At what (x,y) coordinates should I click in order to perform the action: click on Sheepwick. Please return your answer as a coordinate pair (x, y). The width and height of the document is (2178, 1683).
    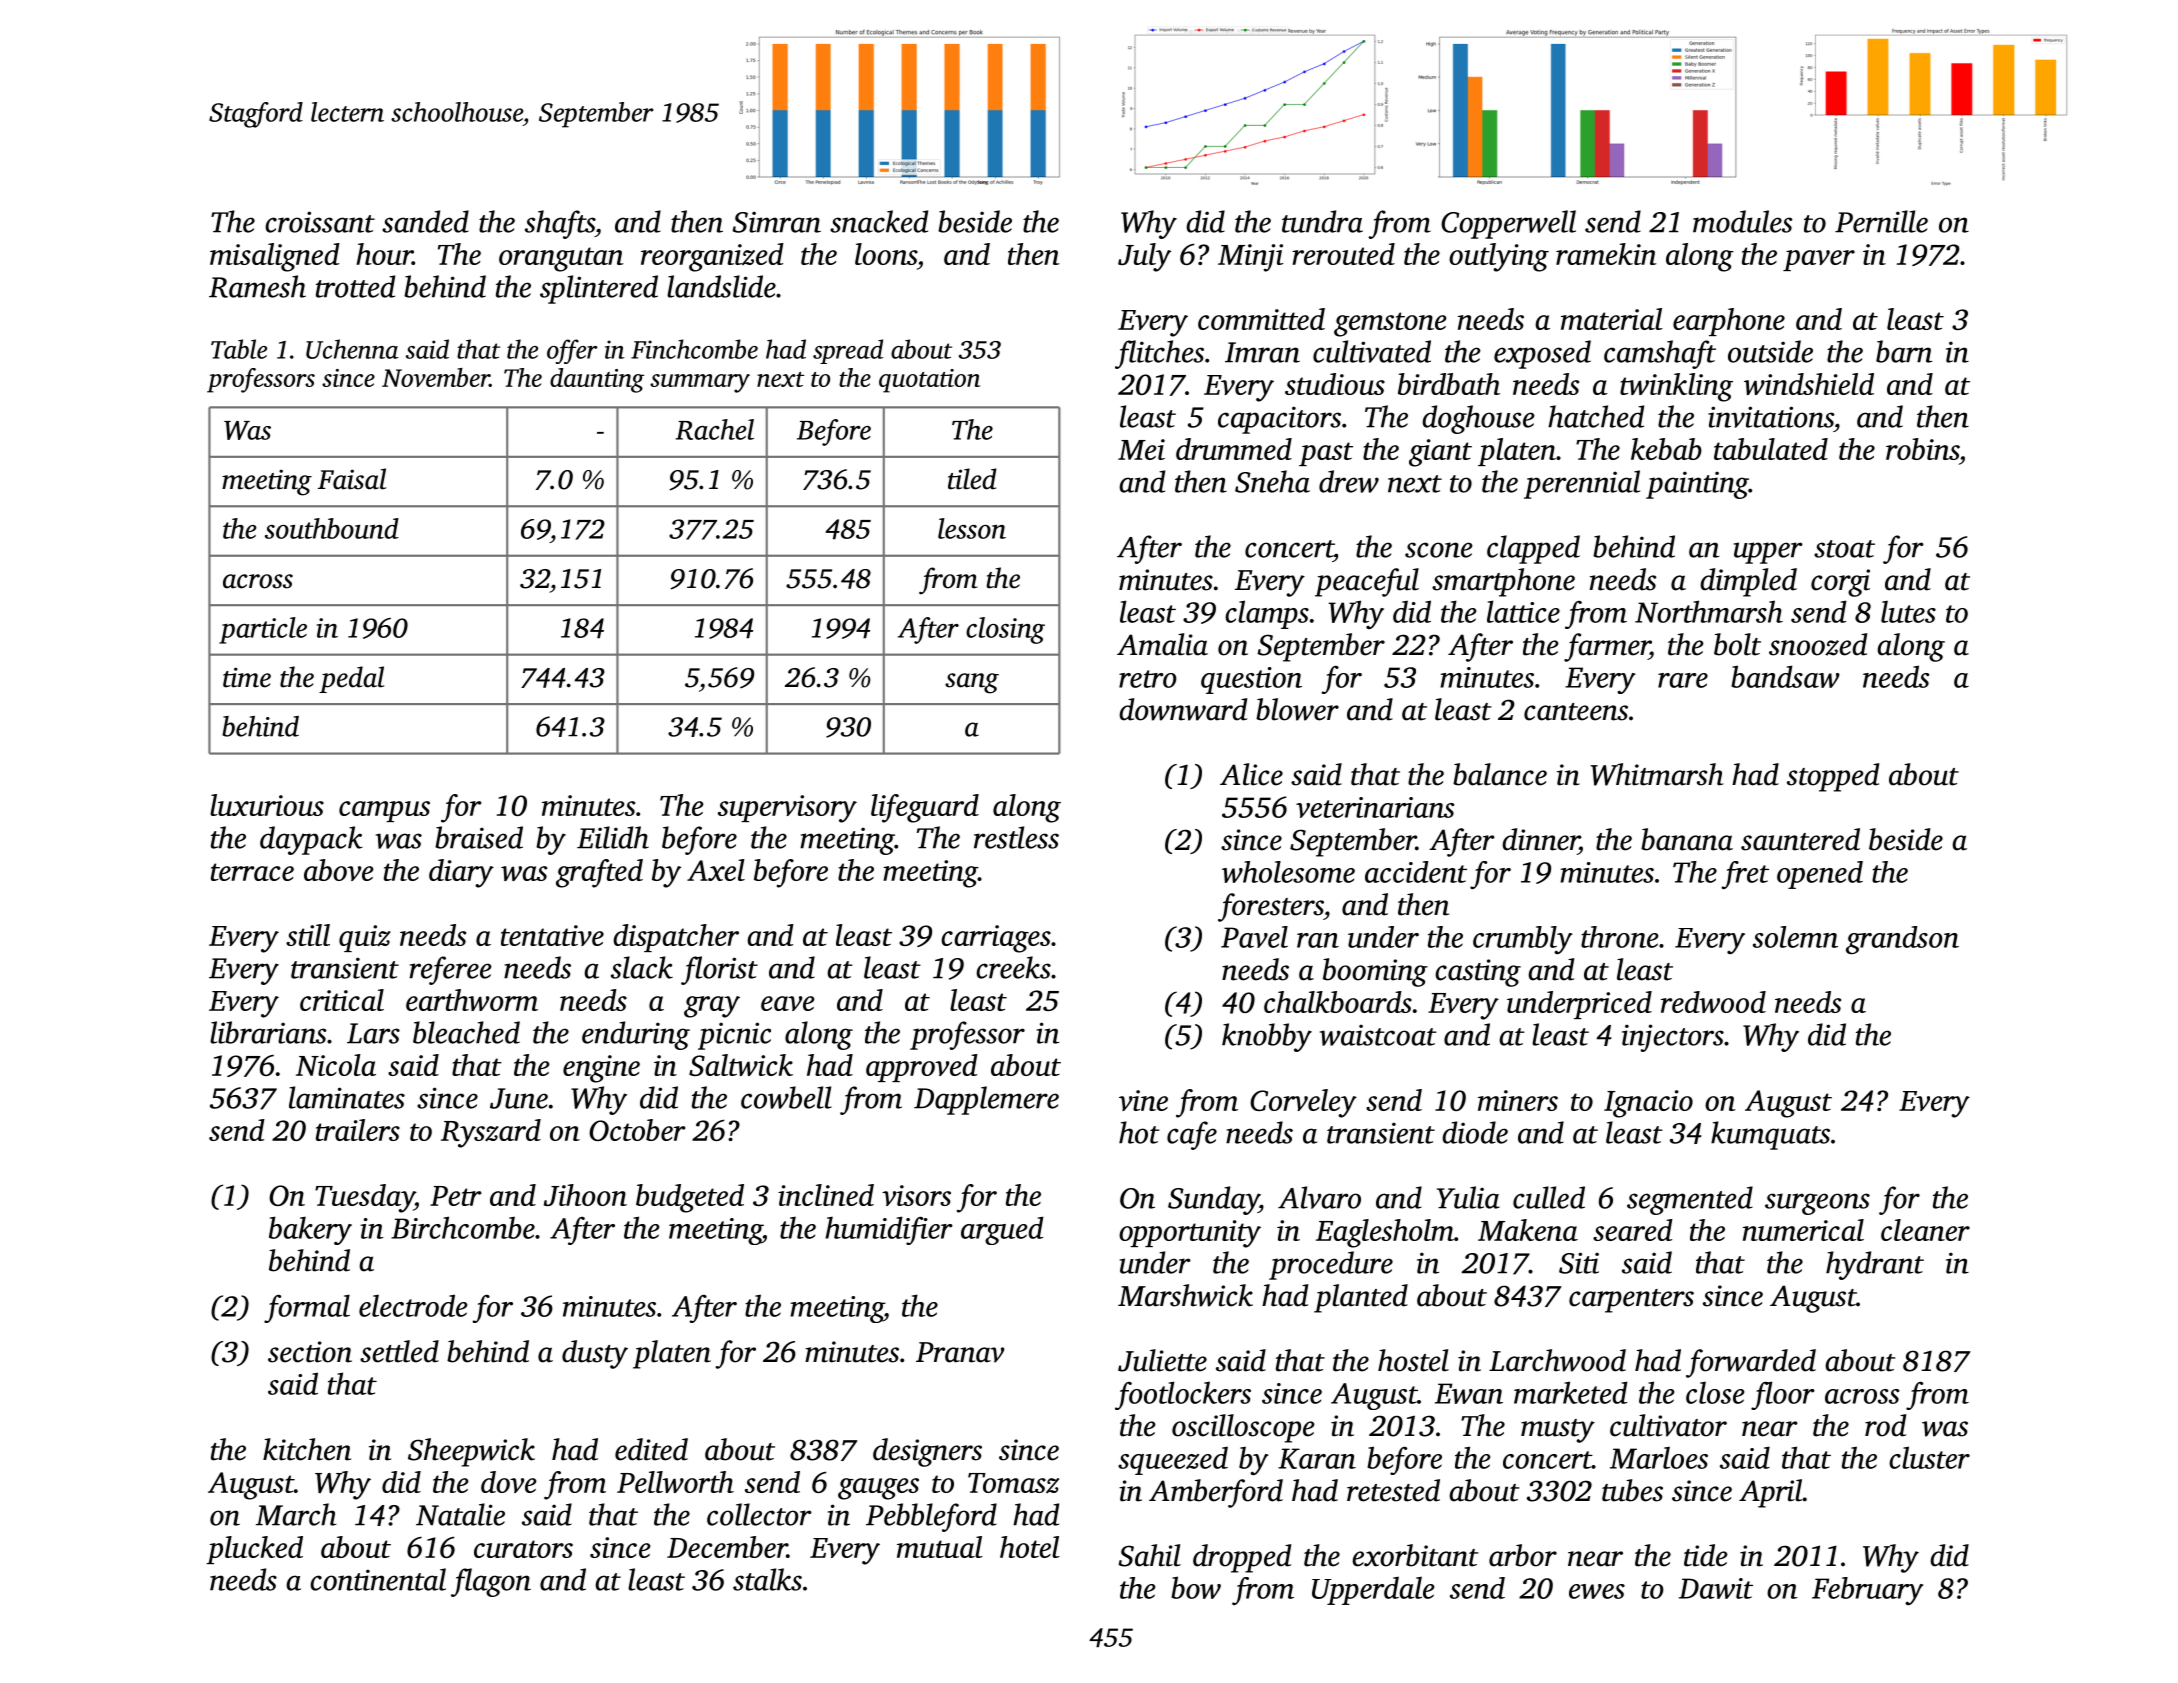
    Looking at the image, I should click on (471, 1452).
